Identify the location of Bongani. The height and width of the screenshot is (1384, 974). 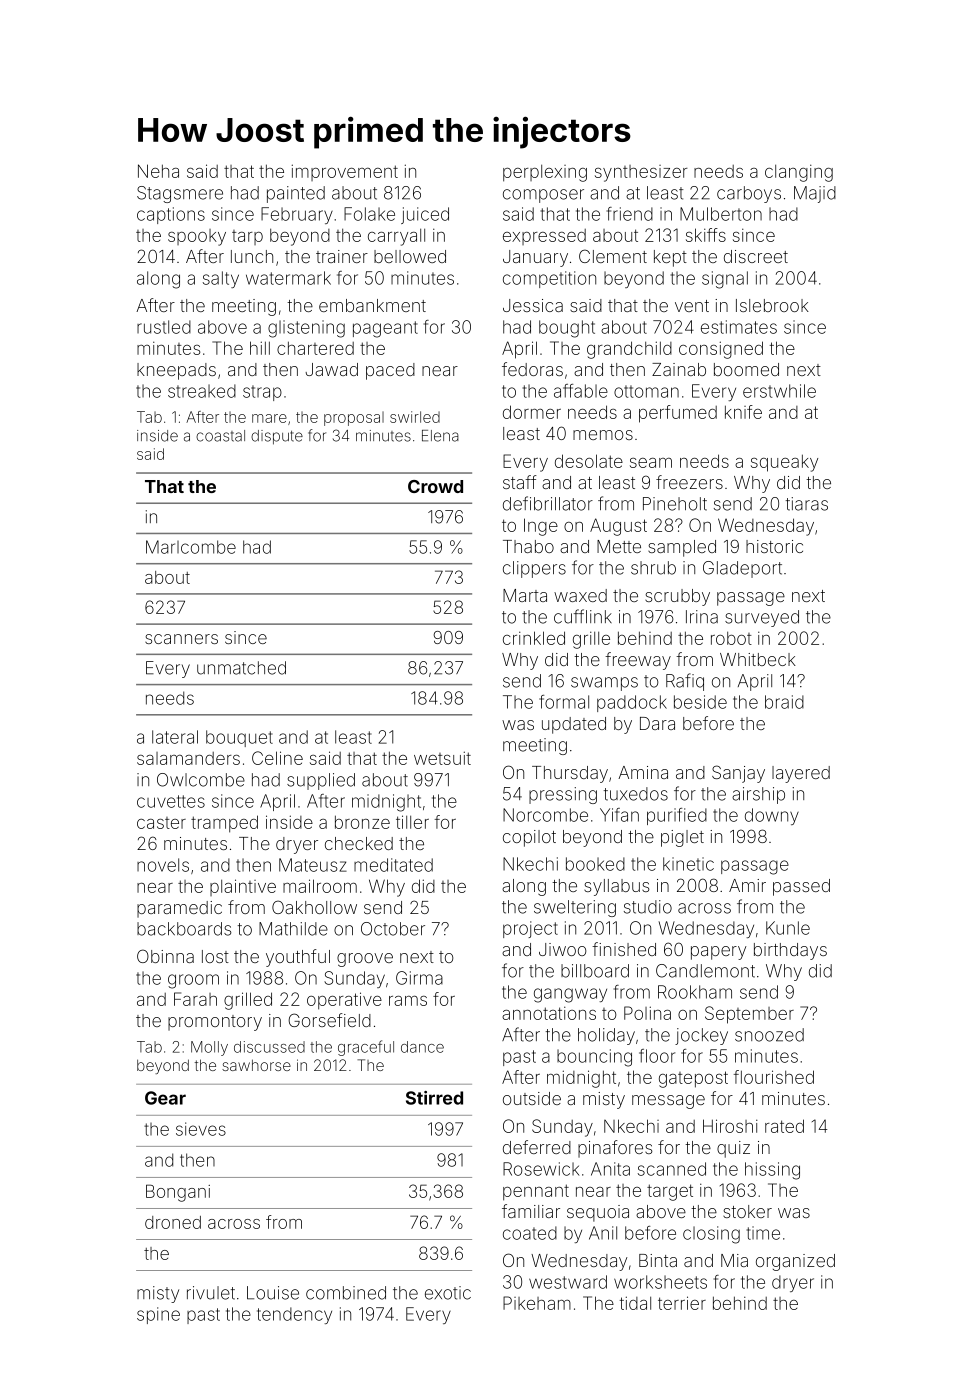
(178, 1193).
